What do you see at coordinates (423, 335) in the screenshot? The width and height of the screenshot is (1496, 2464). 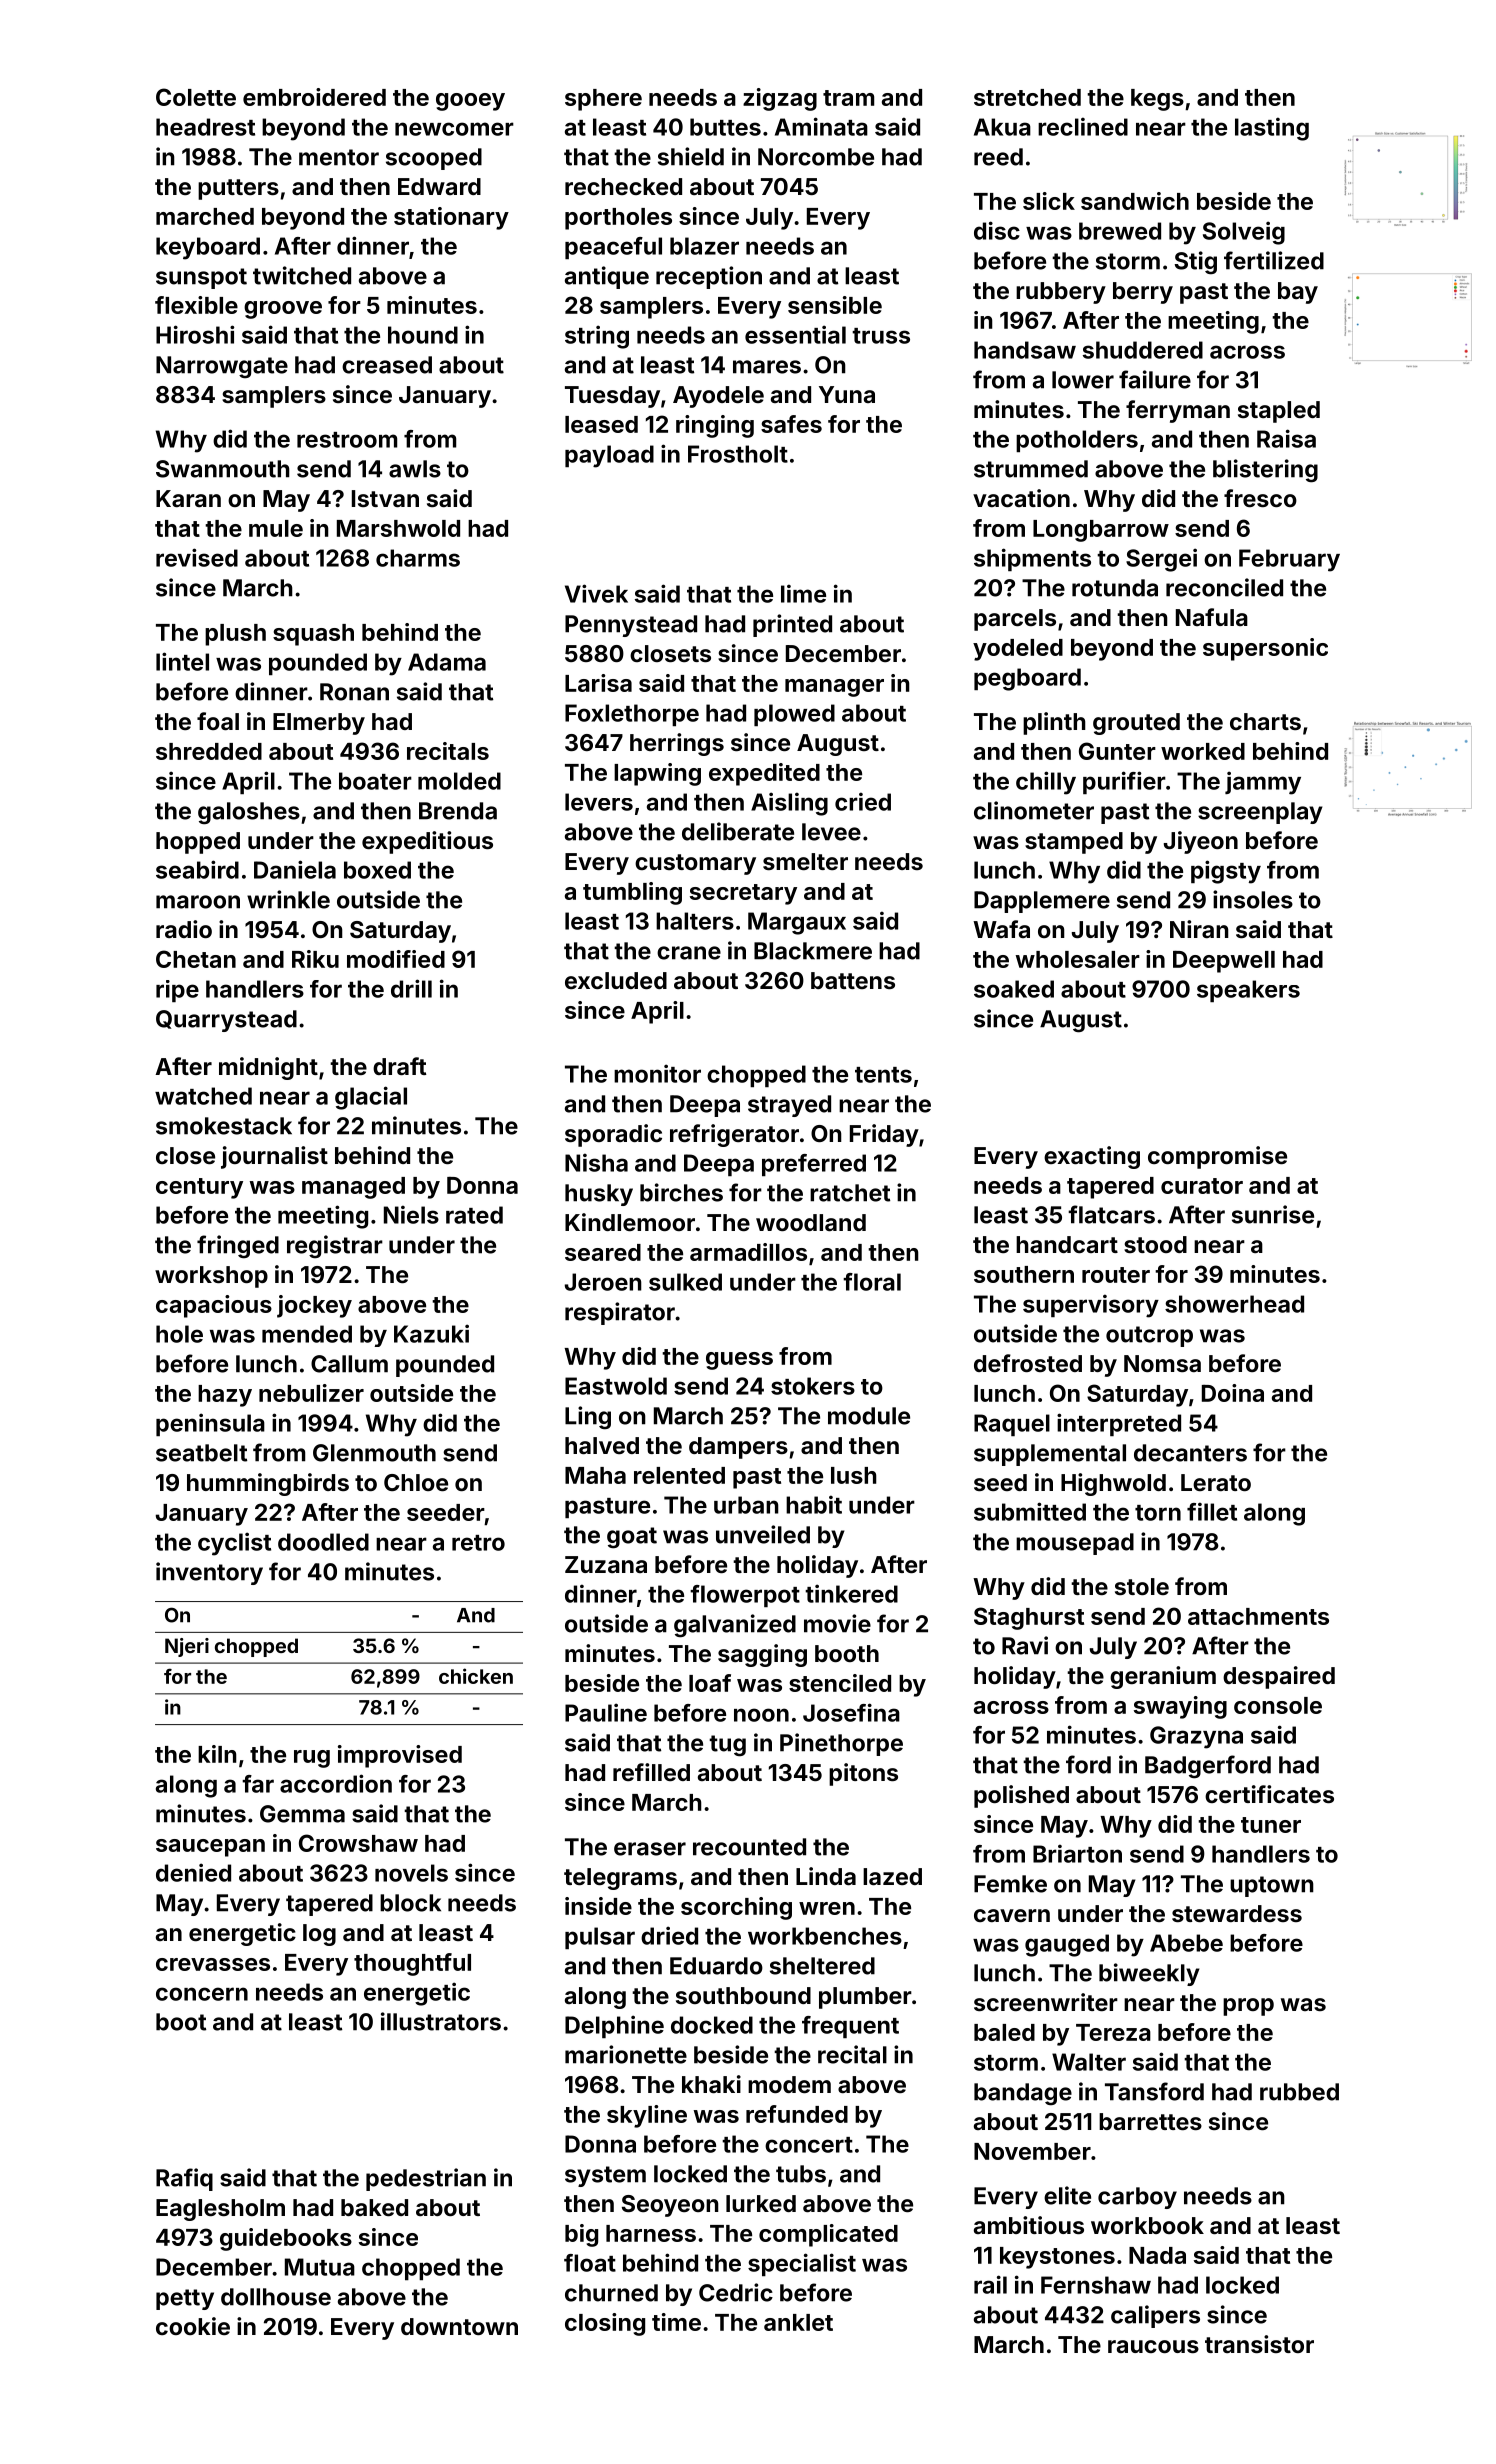 I see `hound` at bounding box center [423, 335].
